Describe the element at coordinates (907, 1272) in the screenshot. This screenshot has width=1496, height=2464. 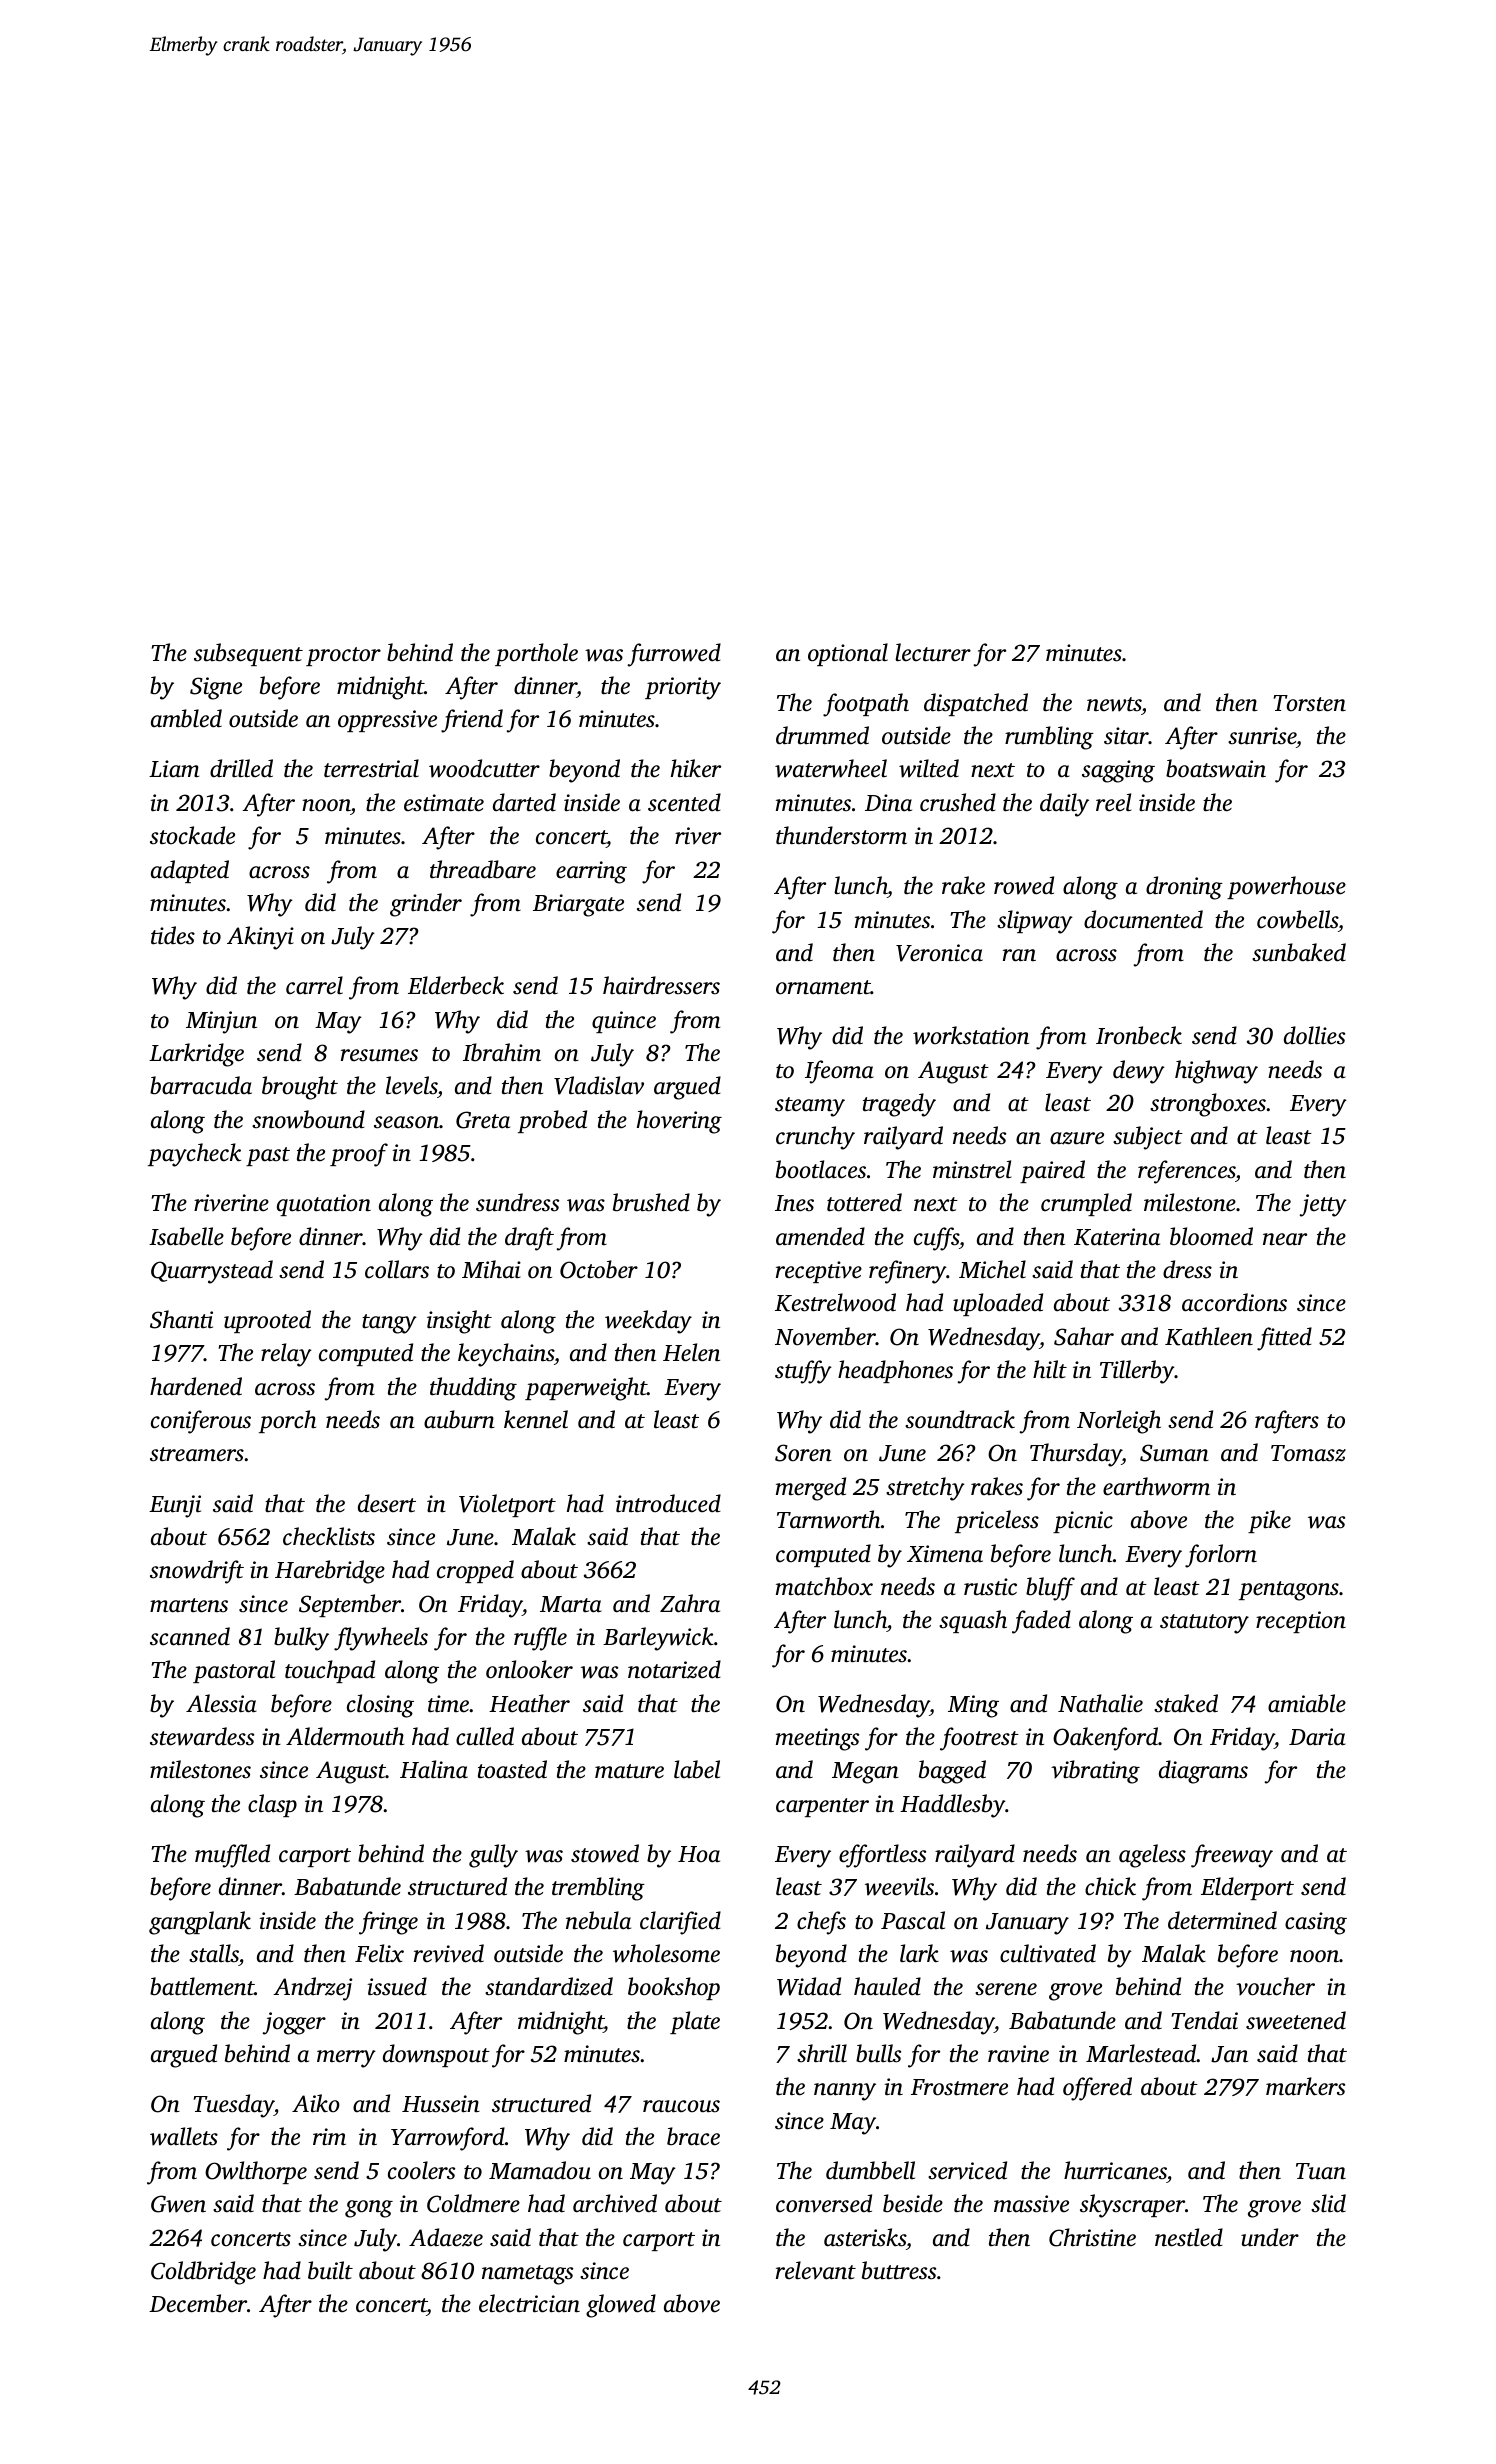
I see `refinery` at that location.
